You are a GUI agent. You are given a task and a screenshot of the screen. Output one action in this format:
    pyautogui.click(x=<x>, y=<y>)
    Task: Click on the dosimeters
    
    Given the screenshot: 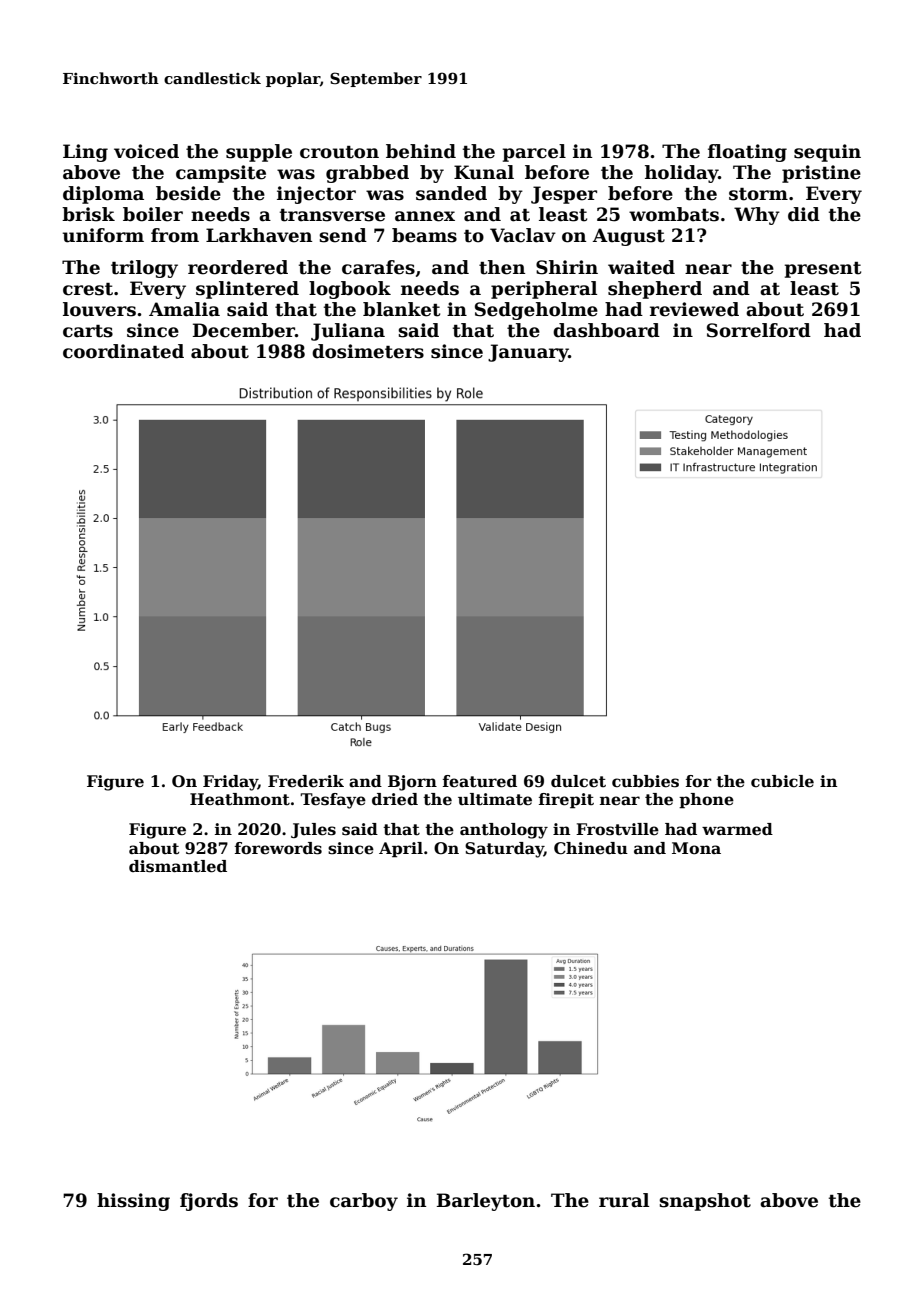 What is the action you would take?
    pyautogui.click(x=368, y=351)
